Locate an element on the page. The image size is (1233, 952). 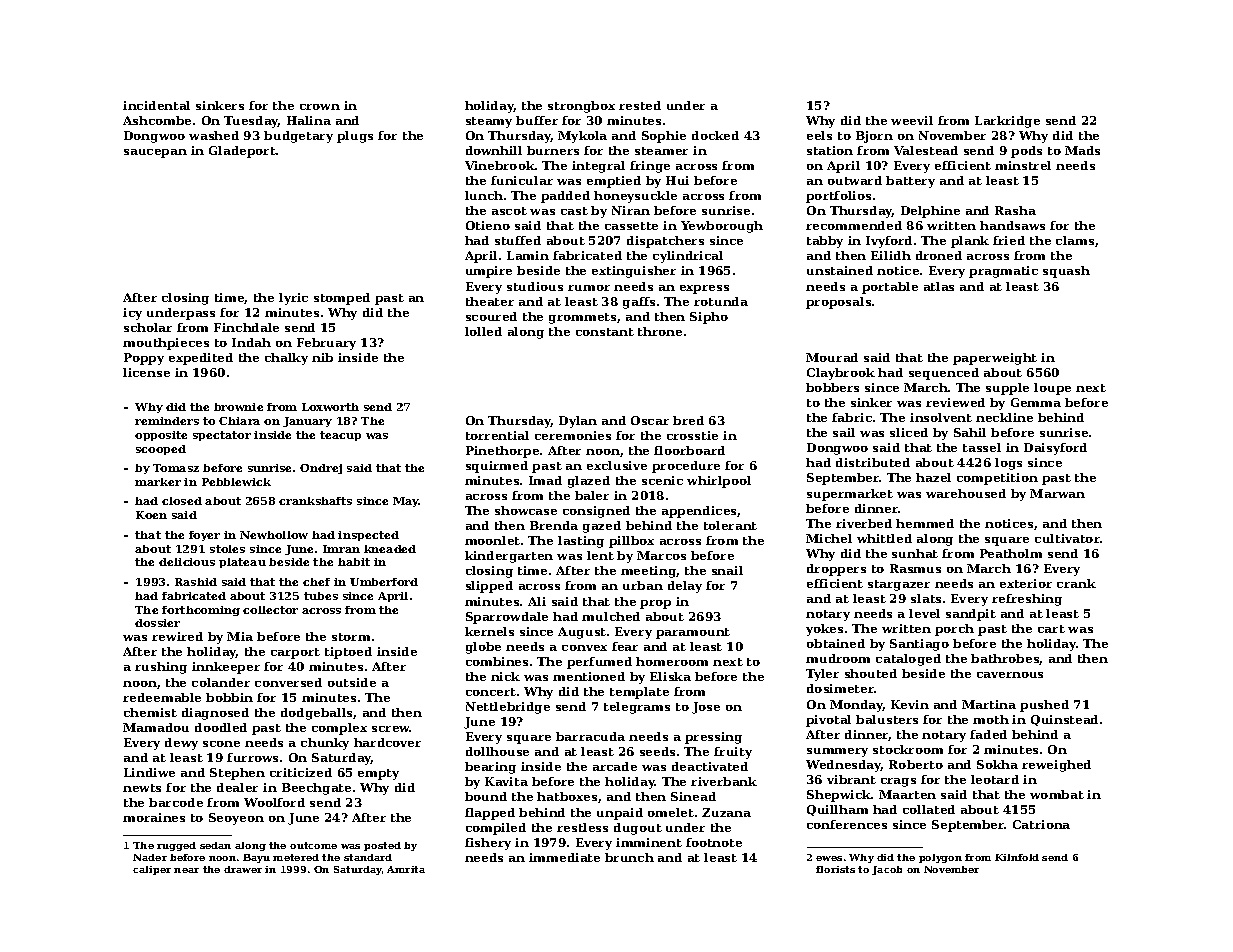
cultivator is located at coordinates (1067, 538).
